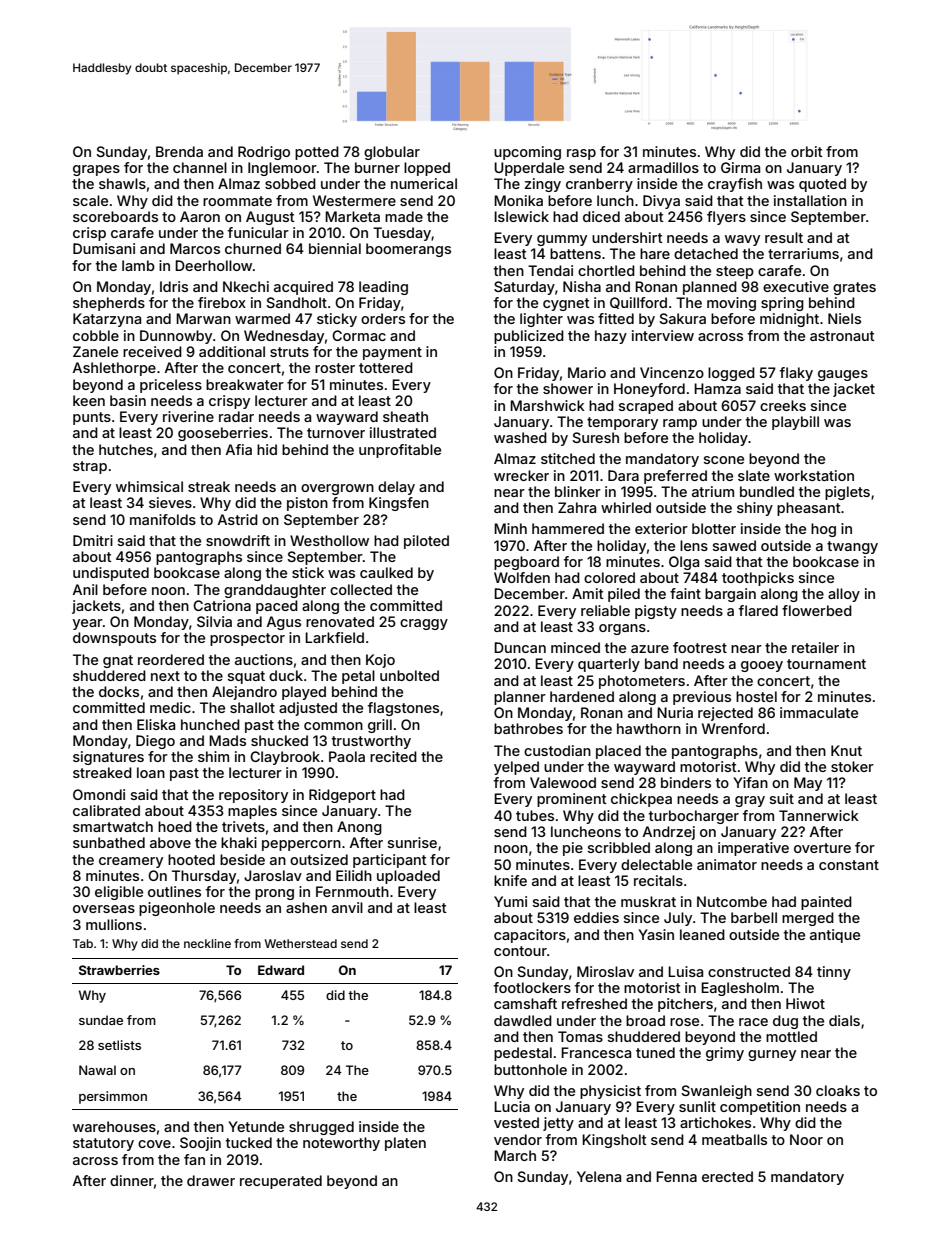 The image size is (952, 1233). Describe the element at coordinates (122, 183) in the screenshot. I see `shawls` at that location.
